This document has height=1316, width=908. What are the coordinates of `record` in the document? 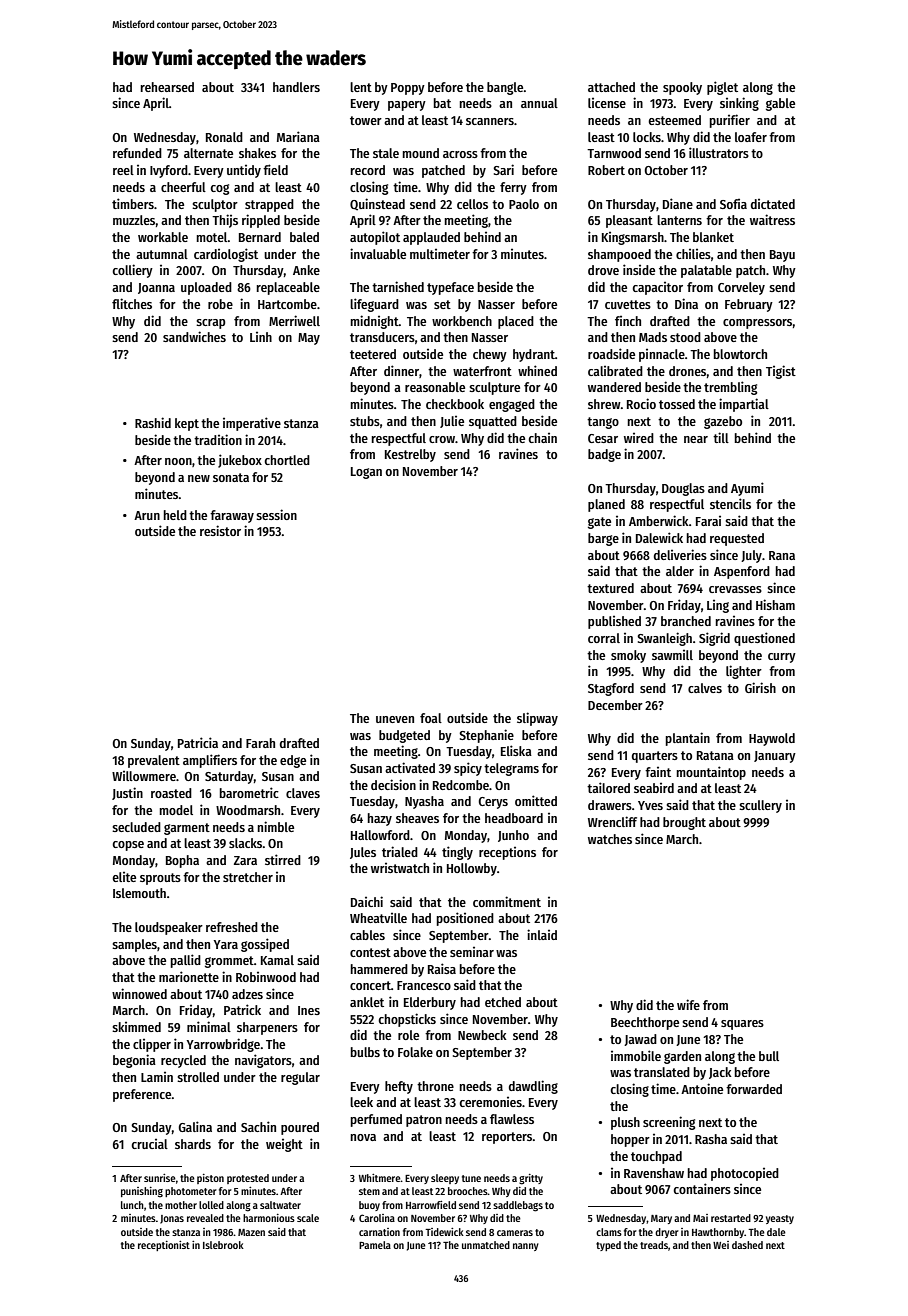 It's located at (368, 170).
